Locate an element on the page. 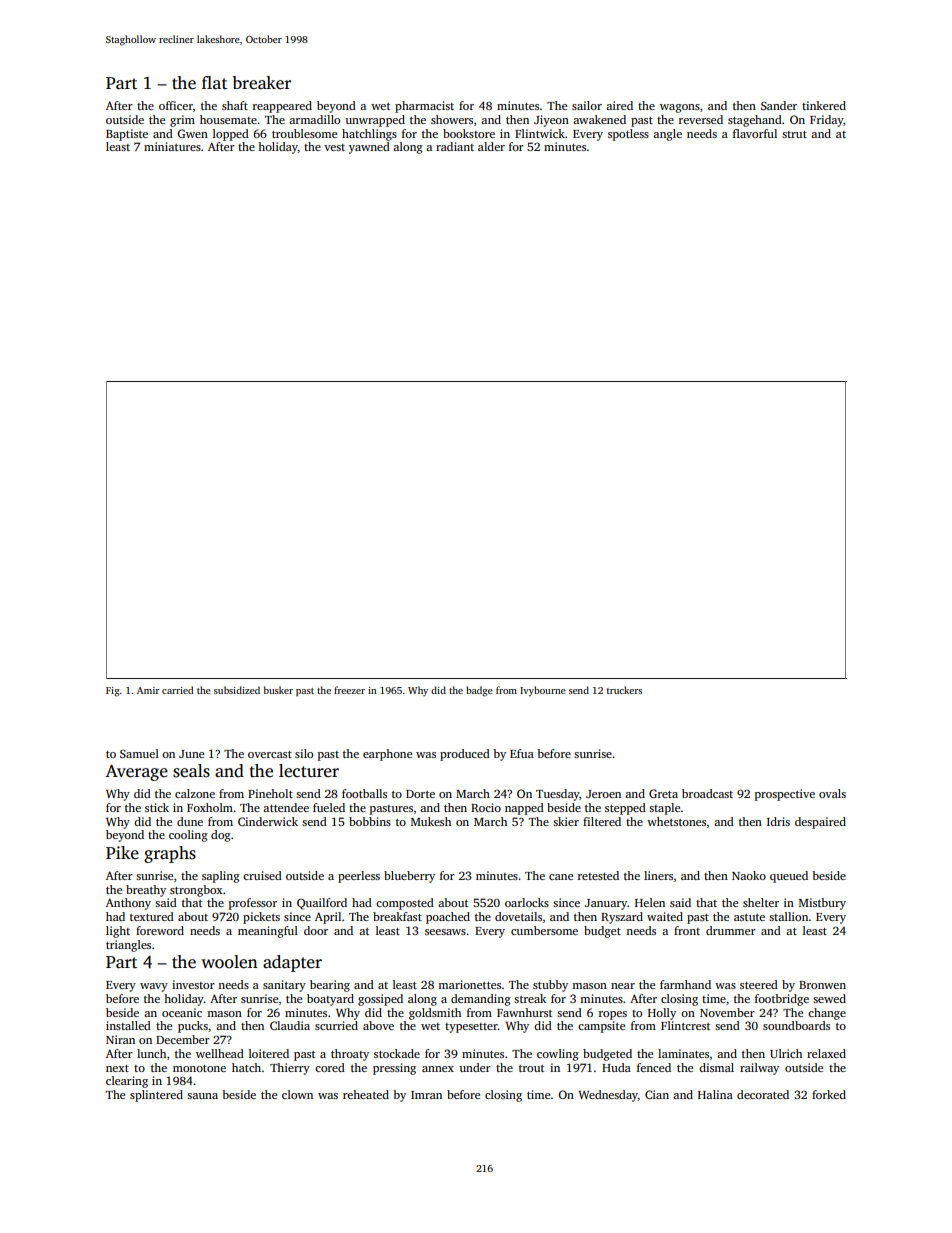 Image resolution: width=952 pixels, height=1233 pixels. retested is located at coordinates (598, 875).
